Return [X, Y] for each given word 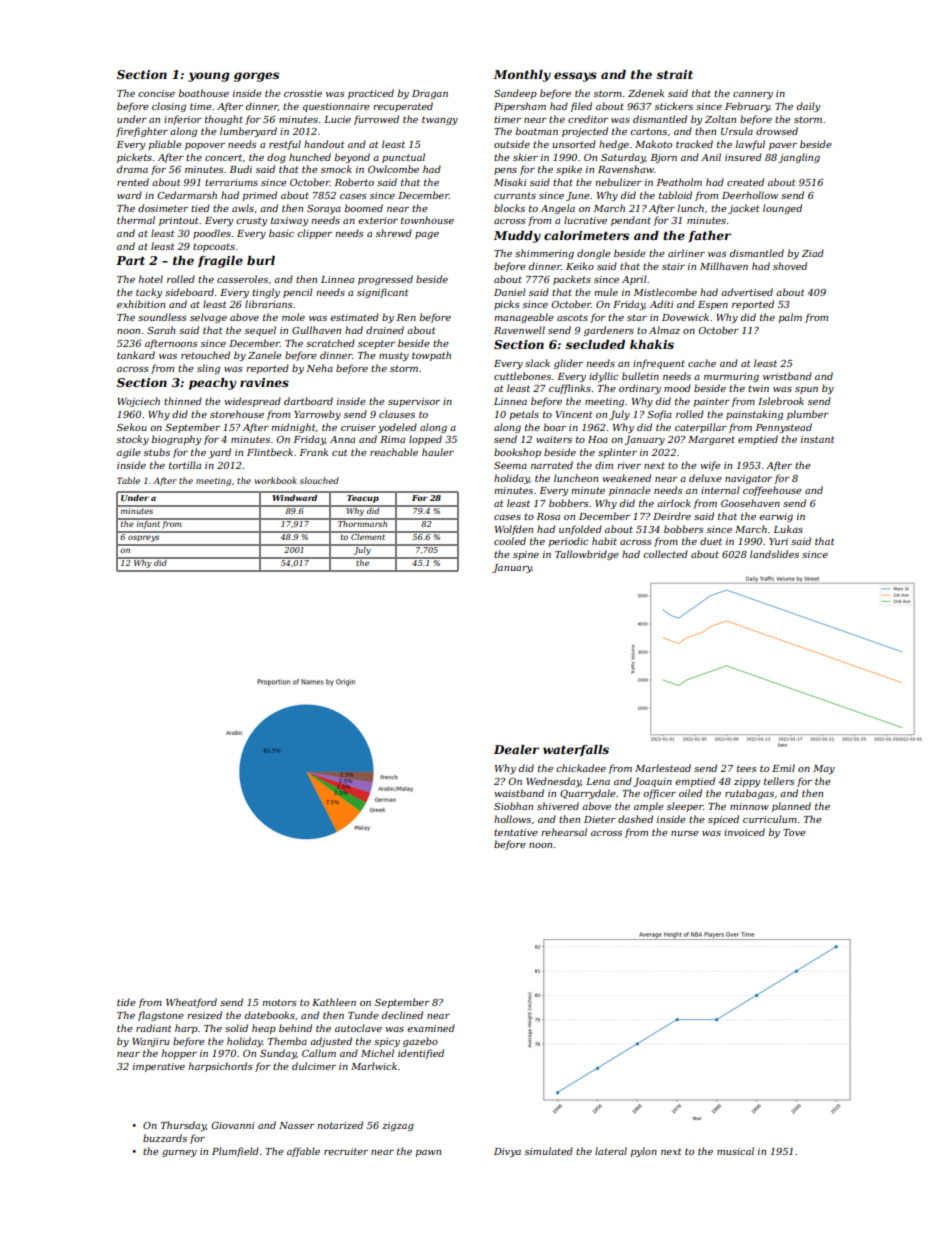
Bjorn [664, 158]
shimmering [544, 254]
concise [156, 93]
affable [303, 1152]
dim [604, 465]
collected [665, 554]
